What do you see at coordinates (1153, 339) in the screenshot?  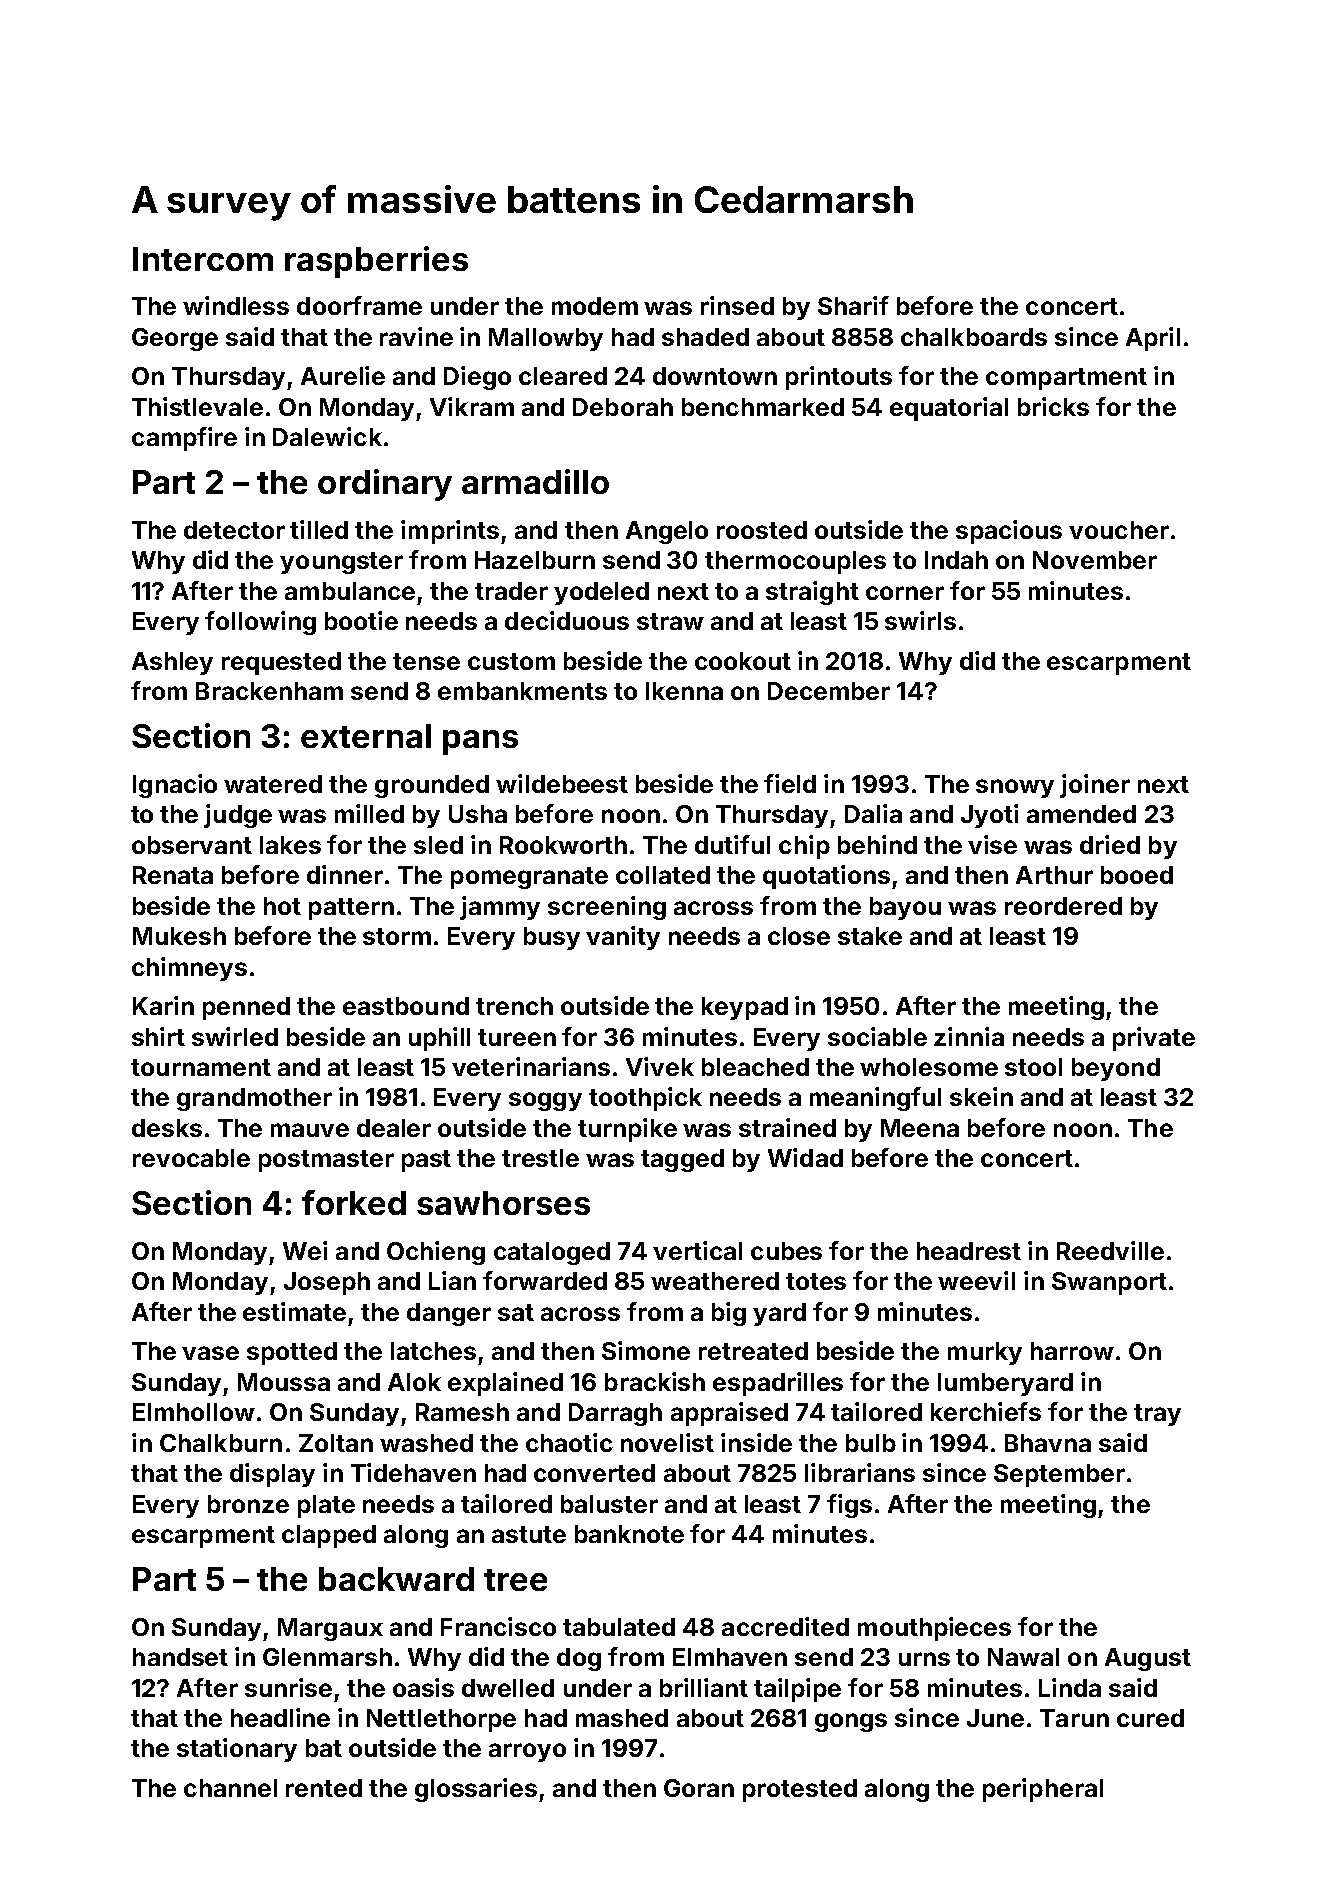 I see `April` at bounding box center [1153, 339].
